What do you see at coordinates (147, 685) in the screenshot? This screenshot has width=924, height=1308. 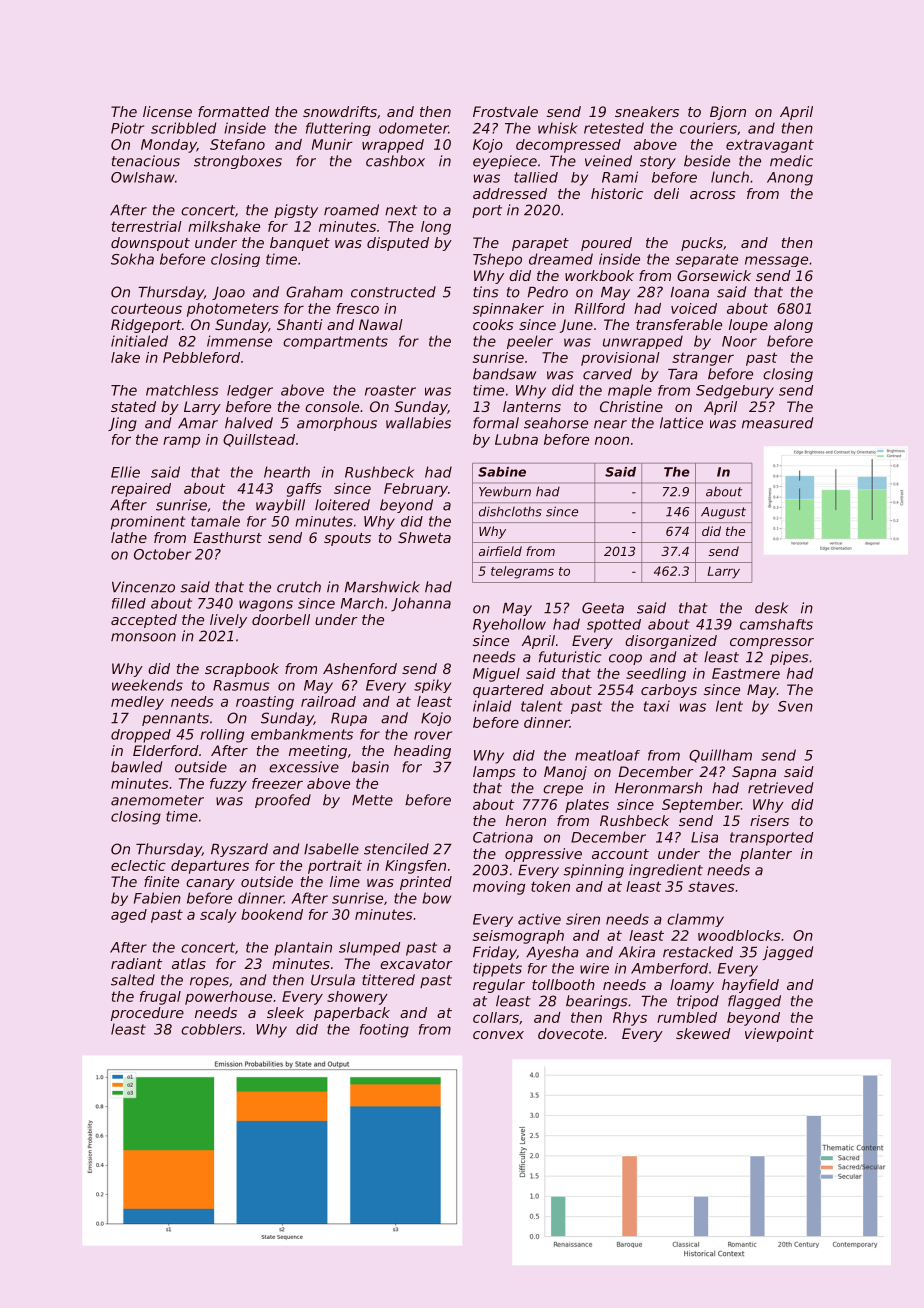 I see `weekends` at bounding box center [147, 685].
